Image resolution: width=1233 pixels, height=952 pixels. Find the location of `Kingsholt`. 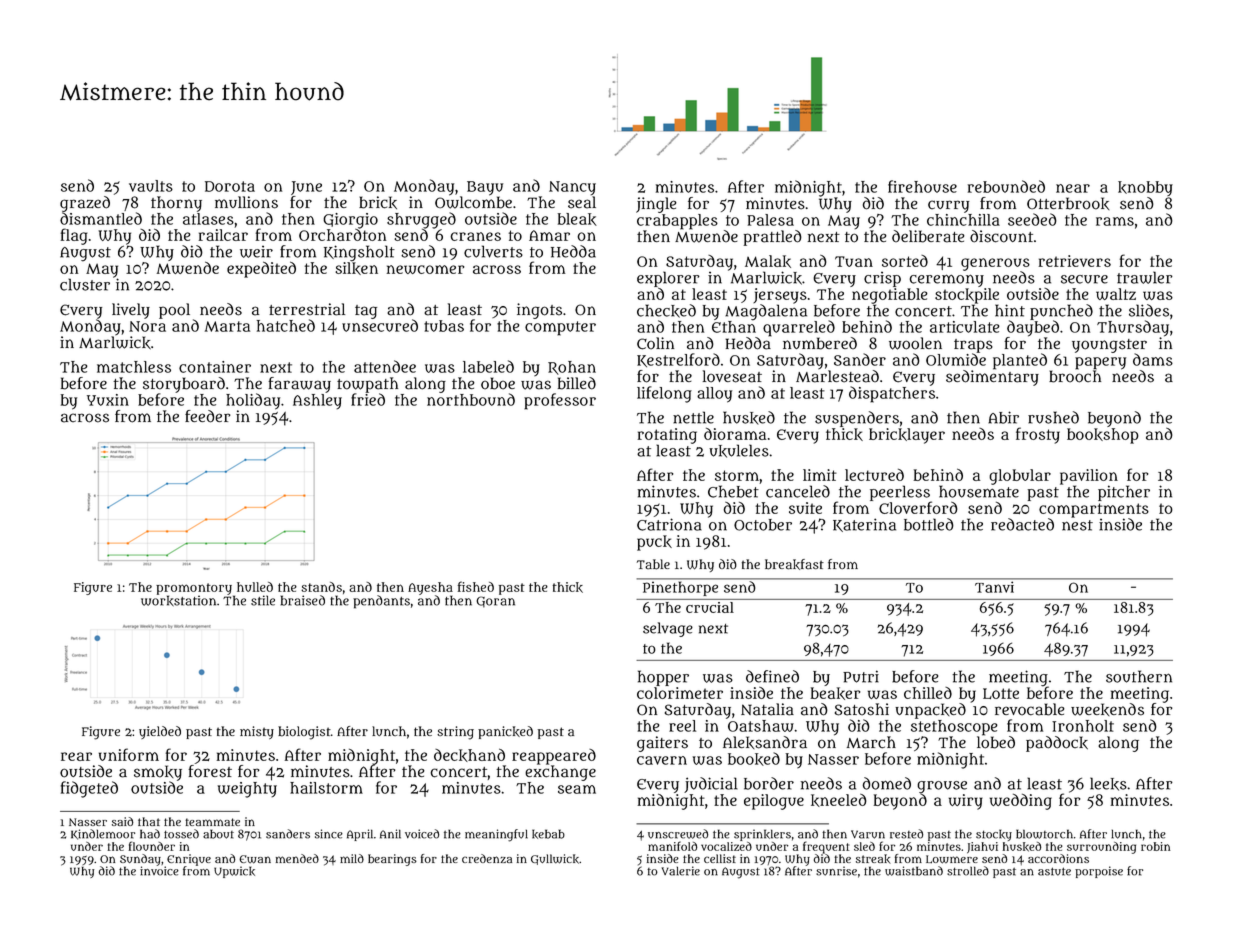

Kingsholt is located at coordinates (359, 253).
